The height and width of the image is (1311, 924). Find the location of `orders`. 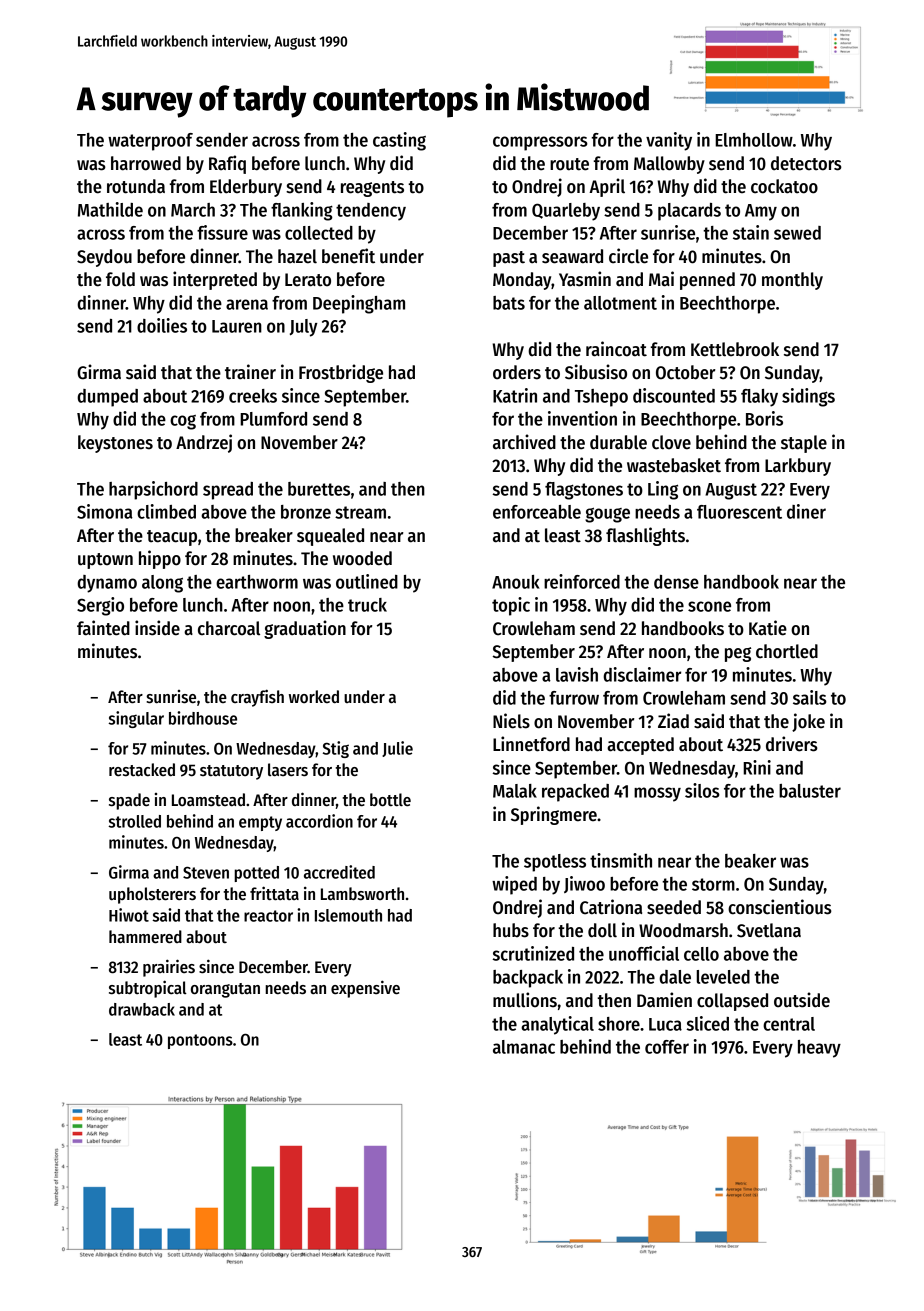

orders is located at coordinates (517, 372).
